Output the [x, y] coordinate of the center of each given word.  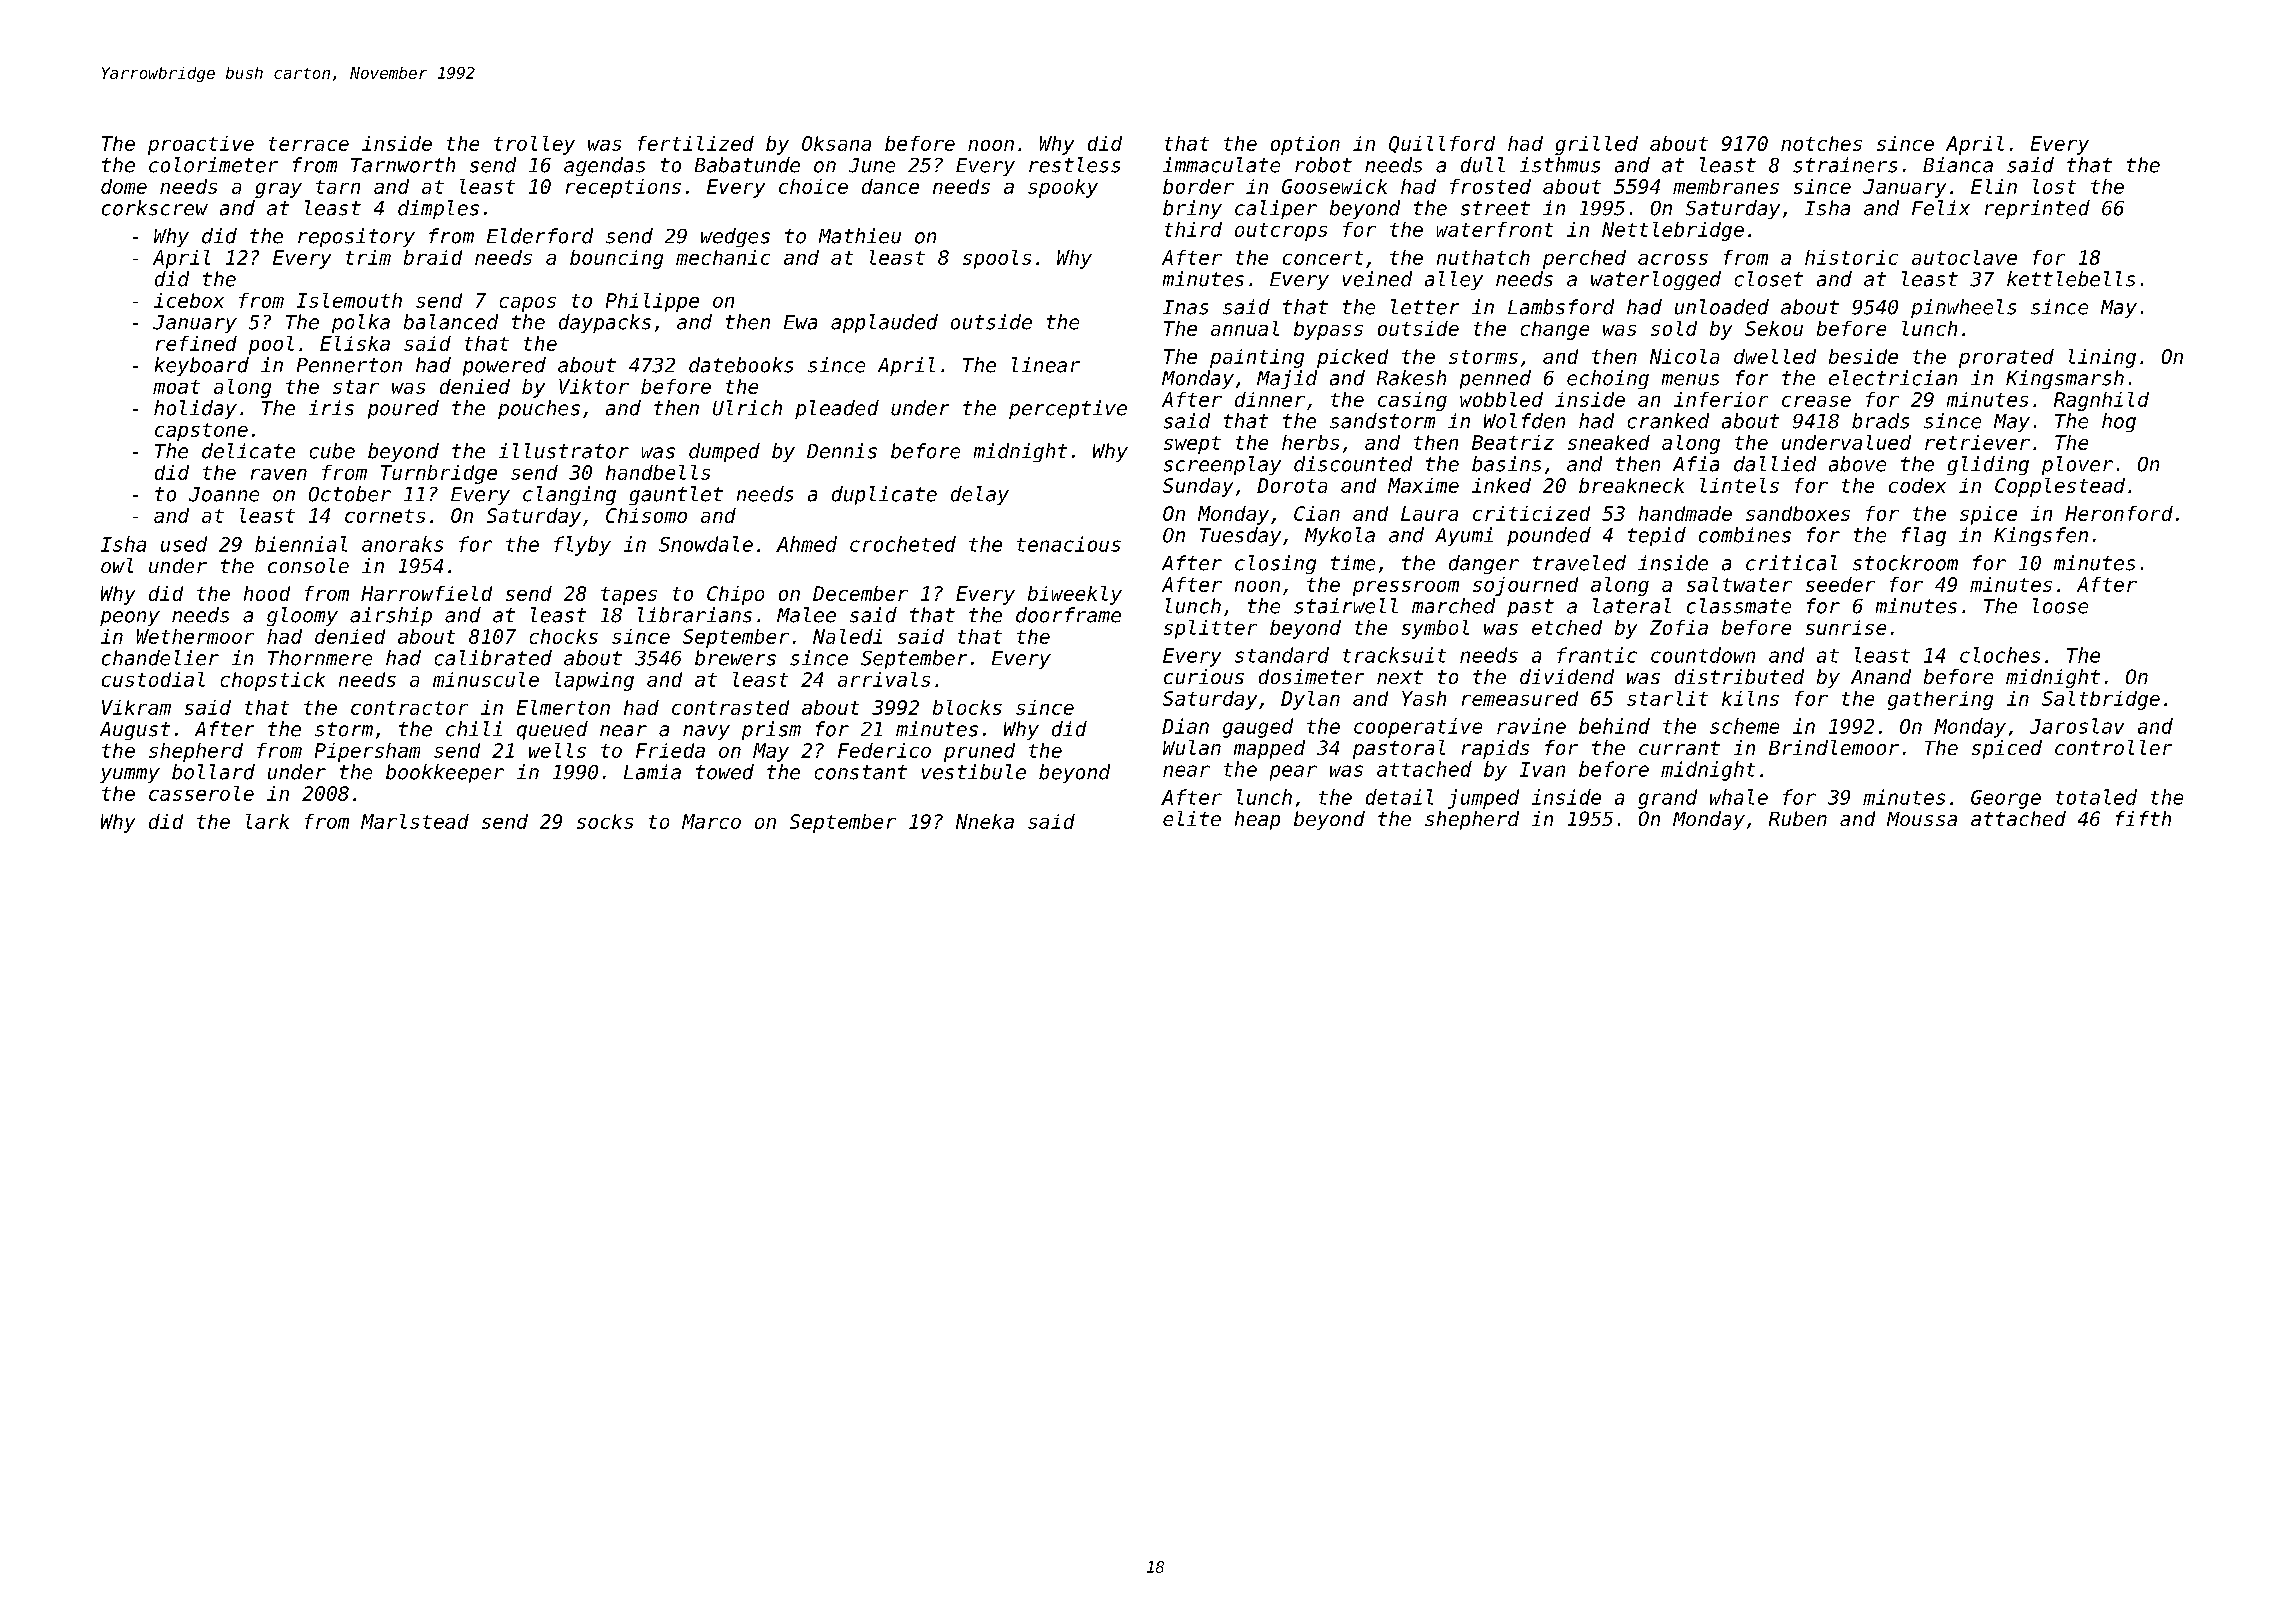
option [1305, 145]
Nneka [985, 821]
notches [1821, 143]
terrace [309, 144]
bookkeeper [445, 773]
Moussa [1922, 819]
